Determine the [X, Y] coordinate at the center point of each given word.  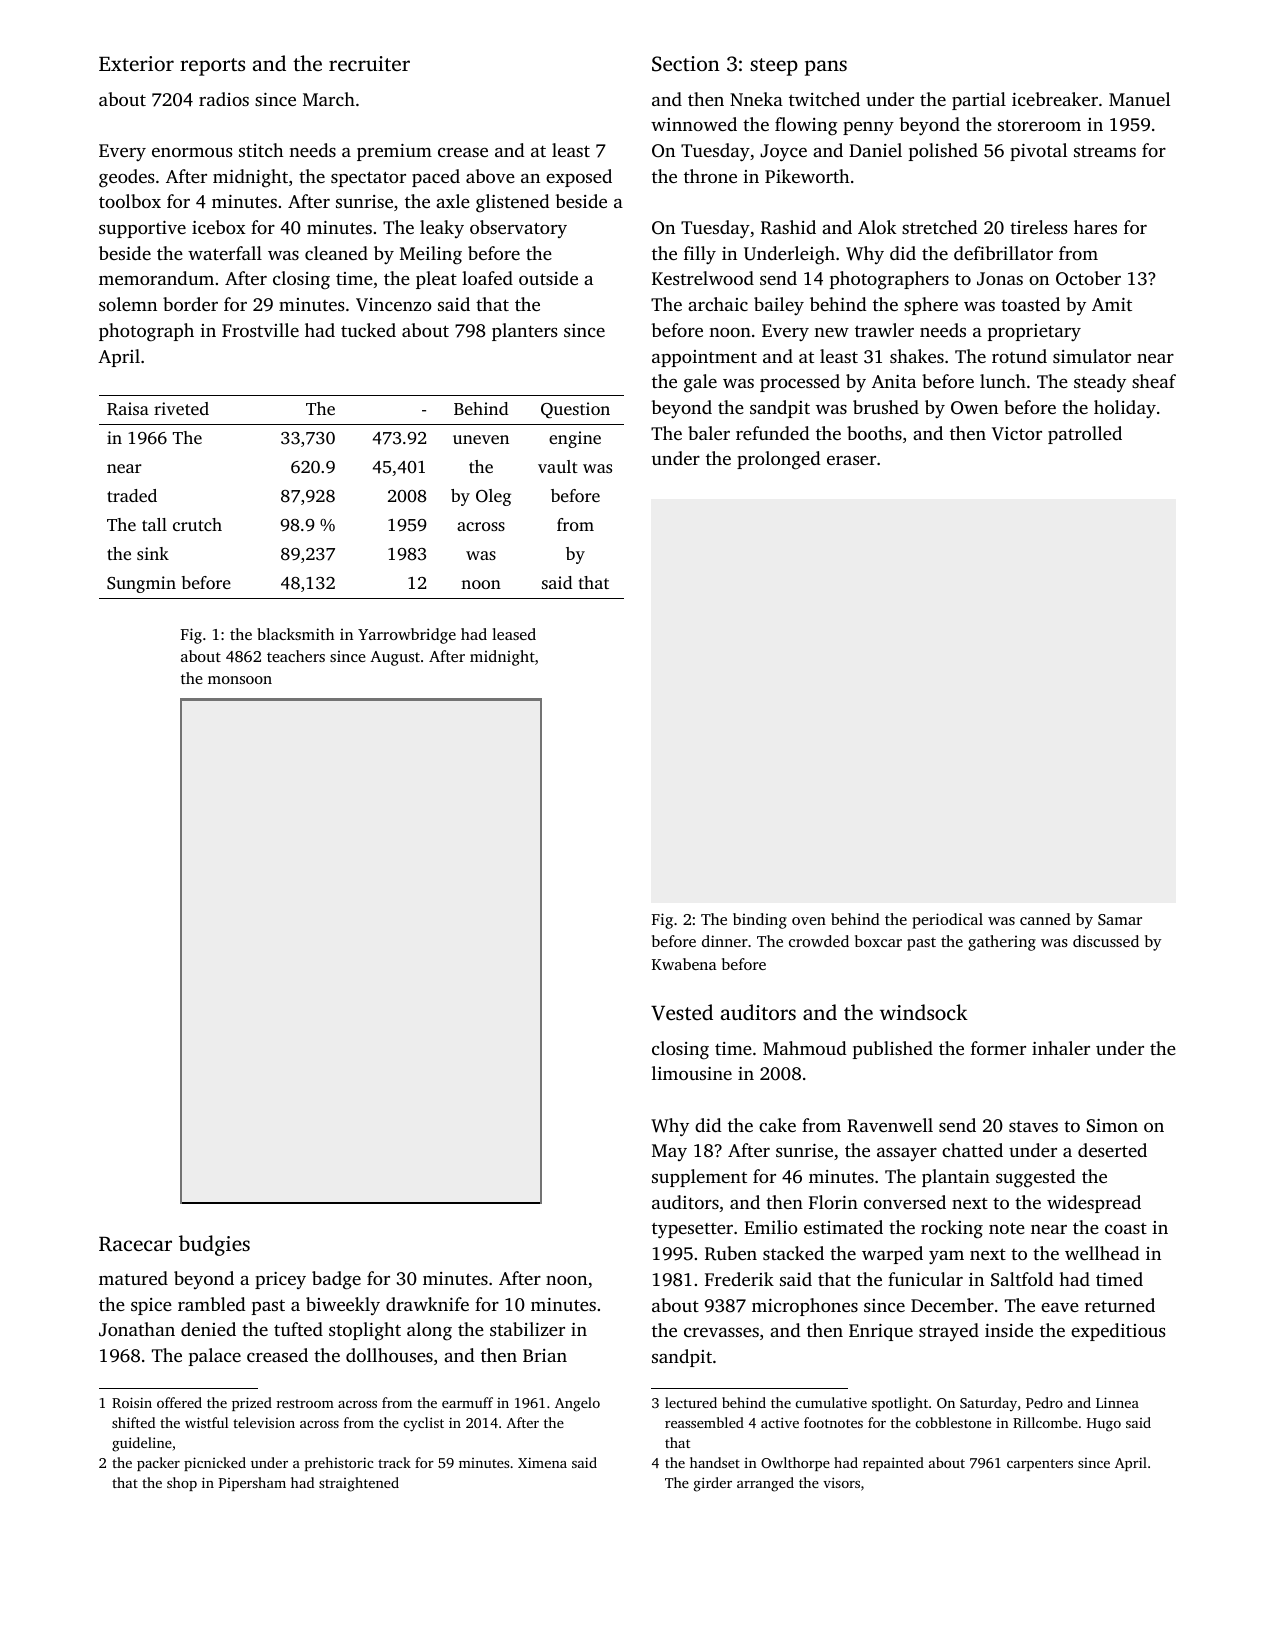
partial [979, 101]
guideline [142, 1444]
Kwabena [684, 964]
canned [1045, 919]
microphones [805, 1307]
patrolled [1085, 435]
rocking [952, 1229]
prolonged [778, 460]
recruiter [369, 63]
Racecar [135, 1244]
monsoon [240, 680]
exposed [579, 178]
